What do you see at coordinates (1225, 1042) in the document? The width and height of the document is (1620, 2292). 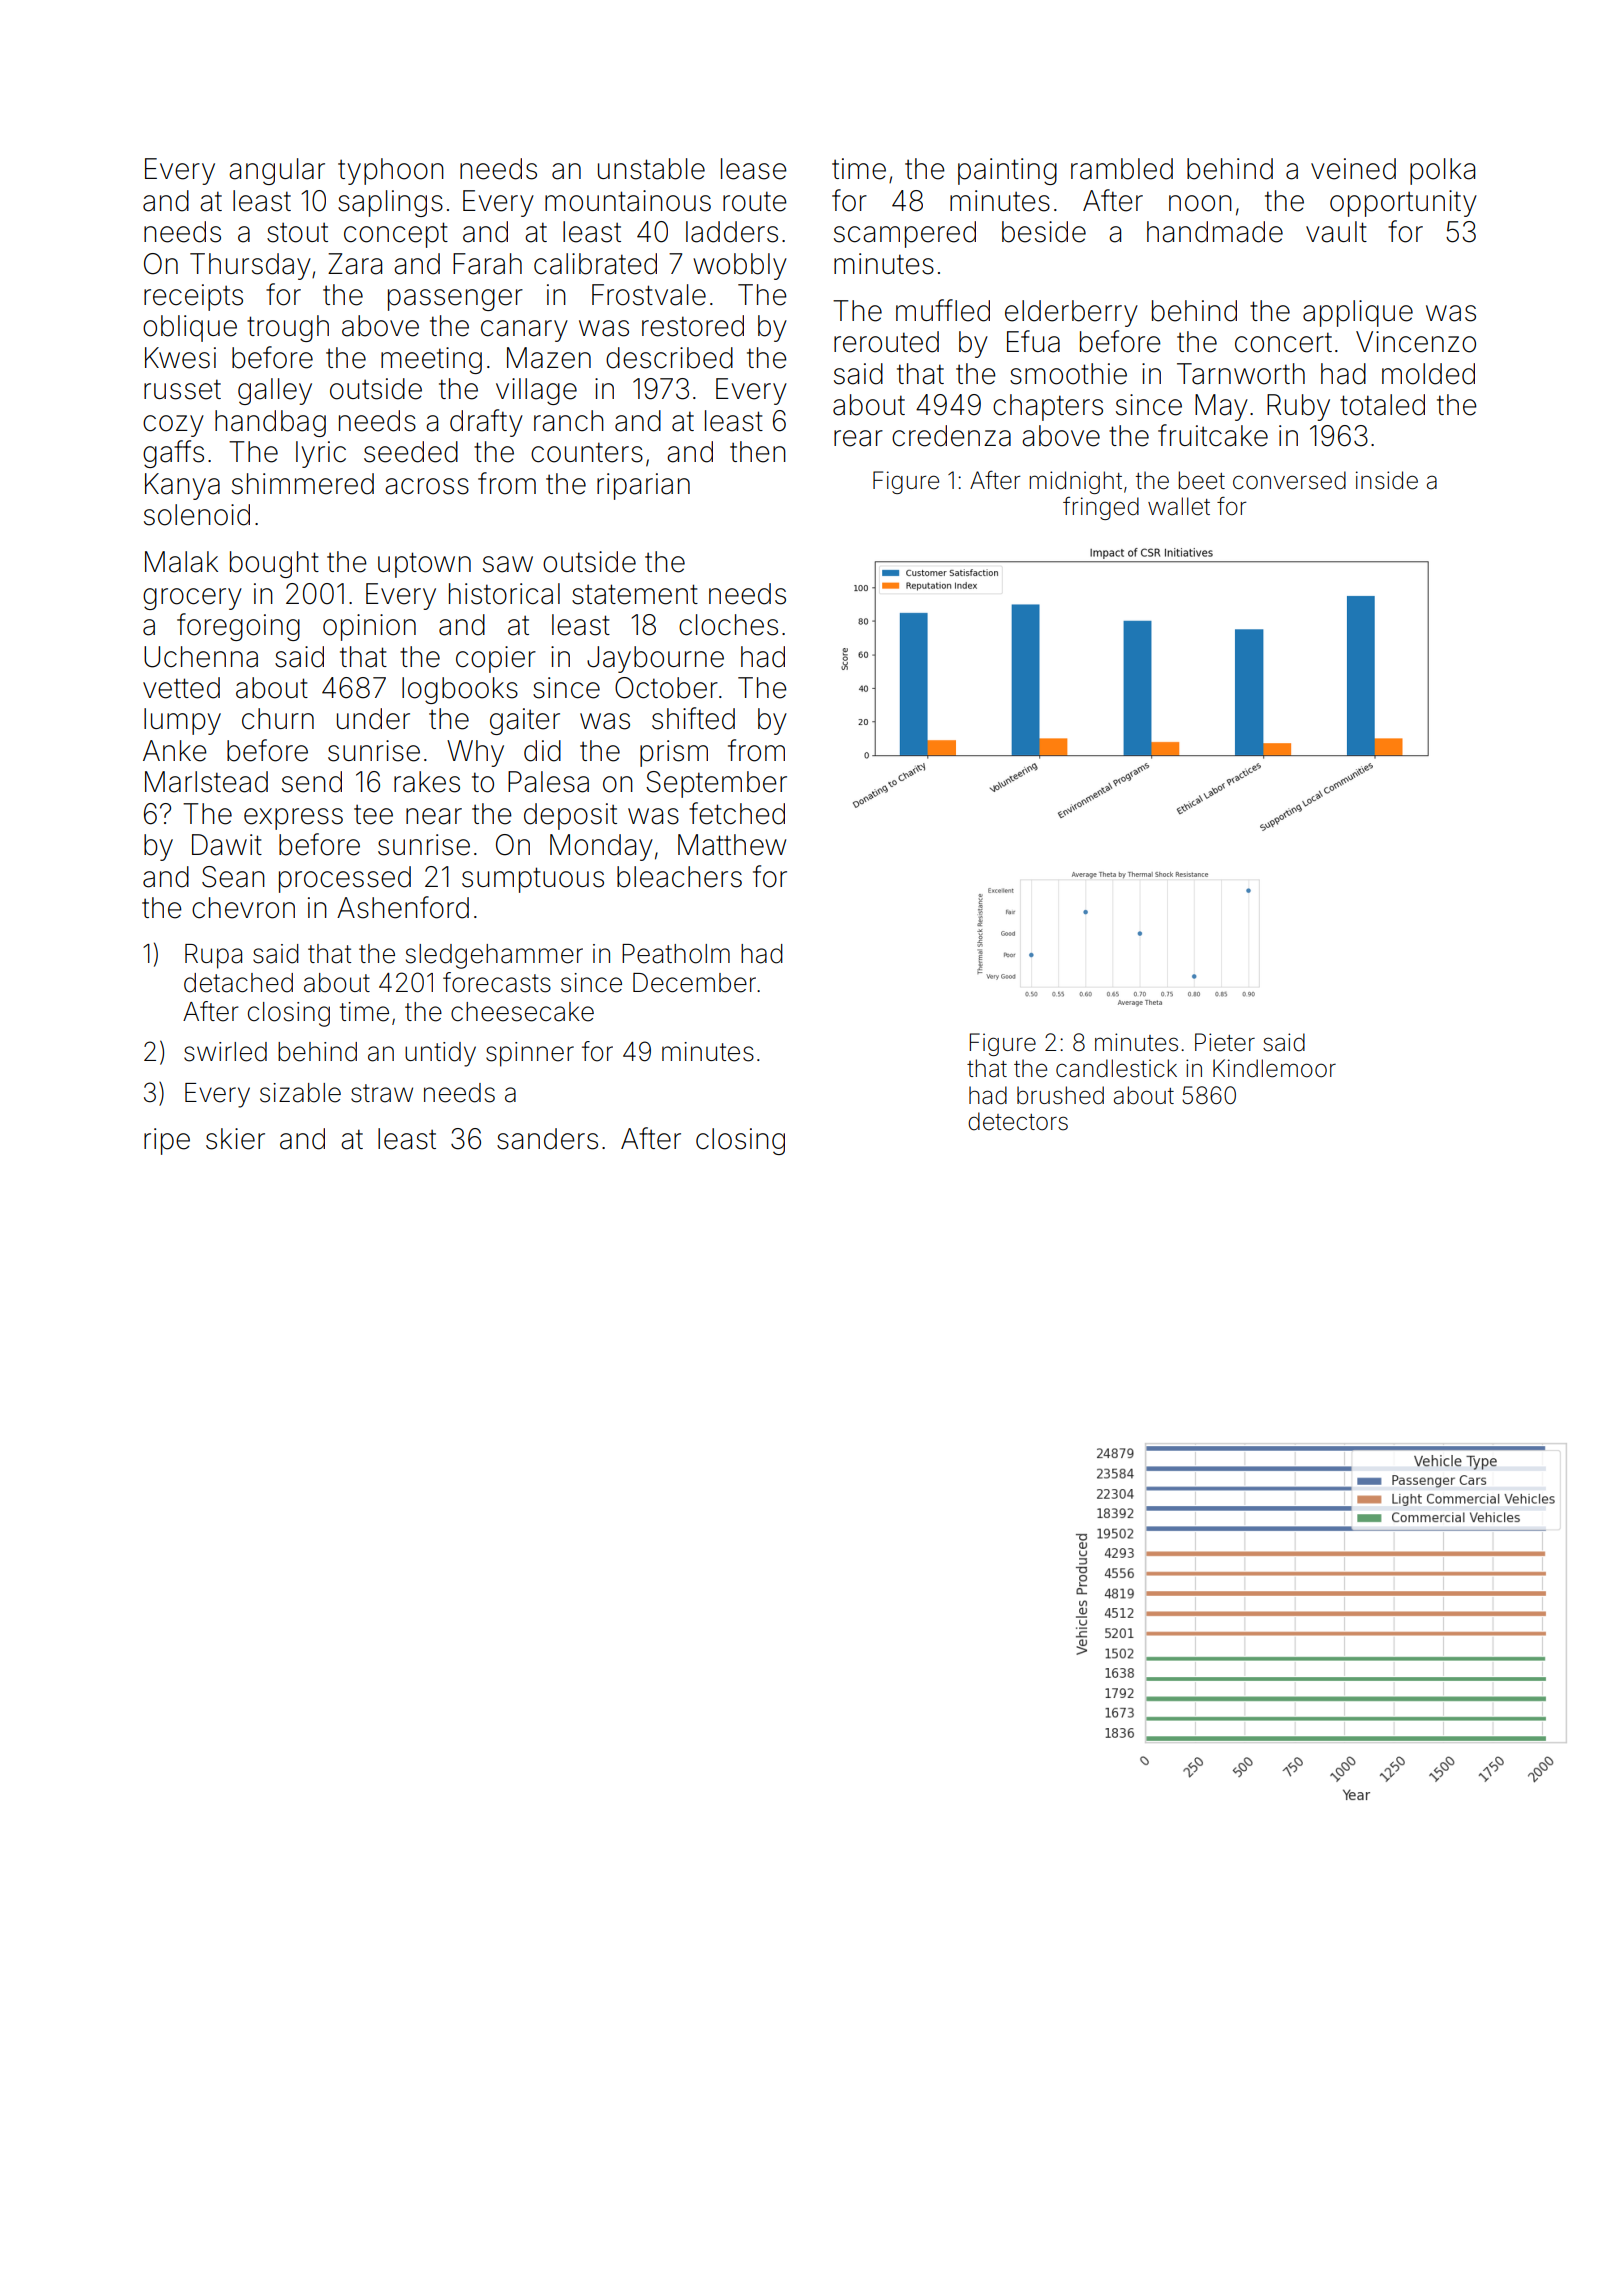 I see `Pieter` at bounding box center [1225, 1042].
